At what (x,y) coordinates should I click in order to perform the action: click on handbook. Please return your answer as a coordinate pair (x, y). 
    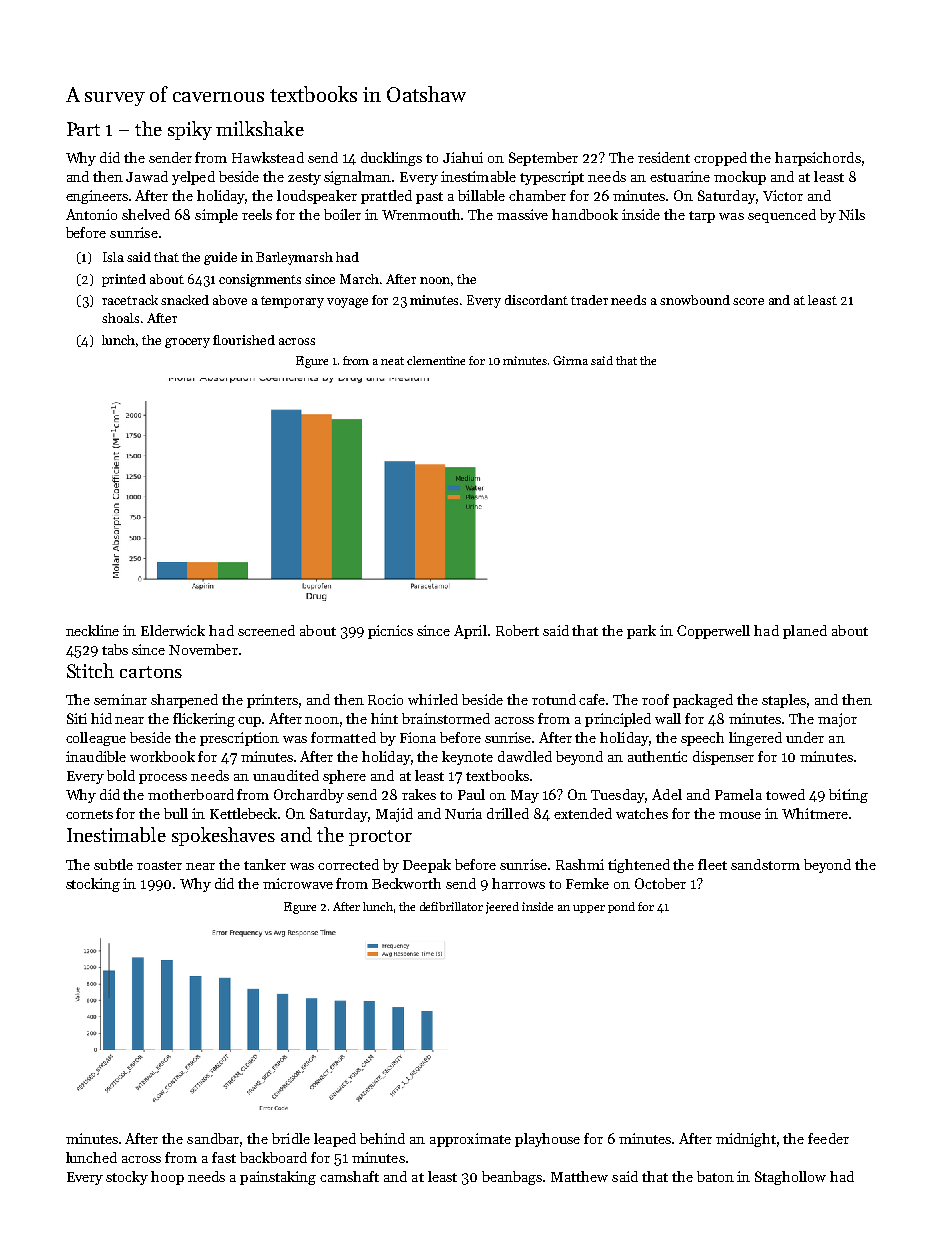
    Looking at the image, I should click on (585, 214).
